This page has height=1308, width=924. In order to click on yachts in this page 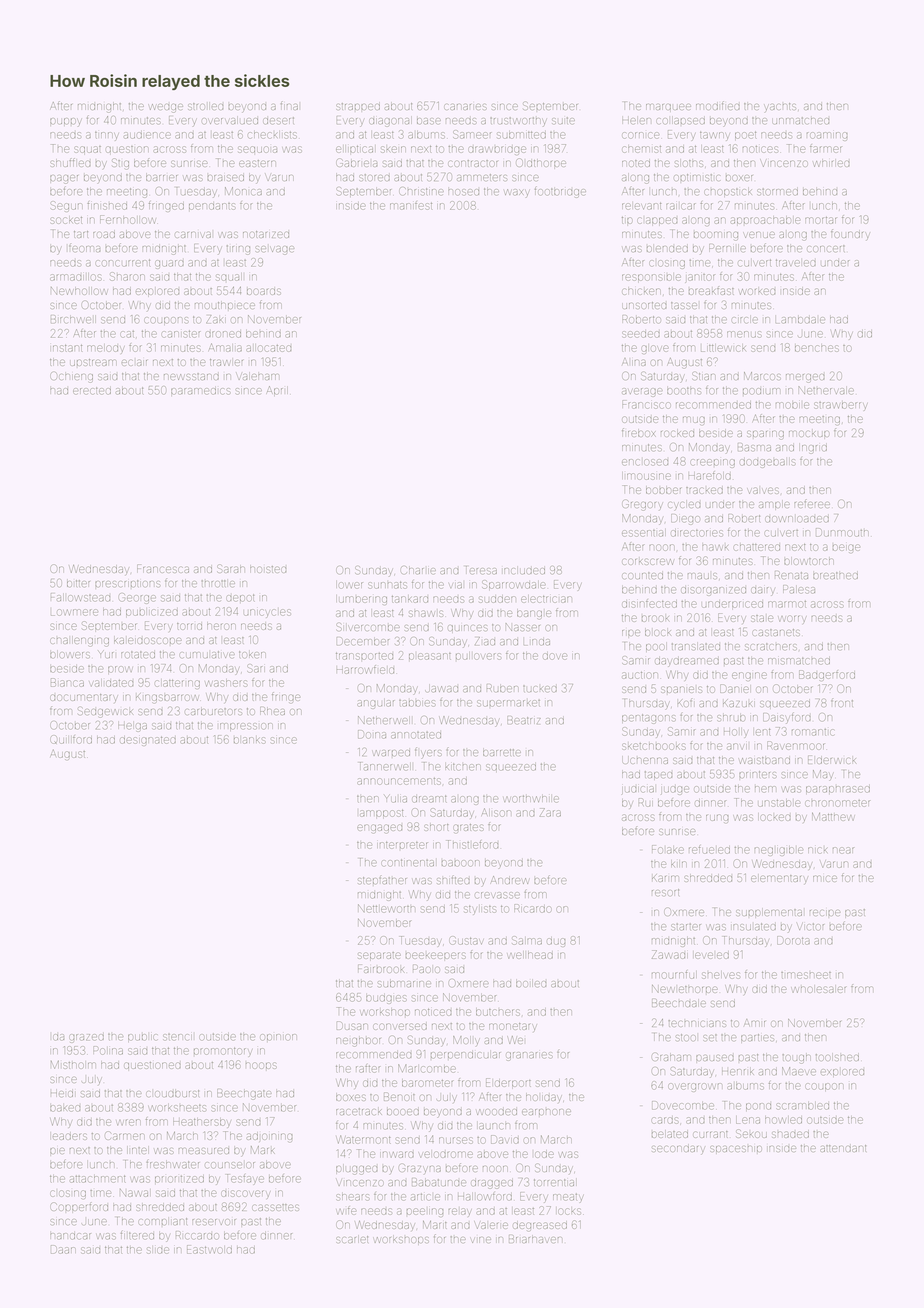, I will do `click(780, 107)`.
